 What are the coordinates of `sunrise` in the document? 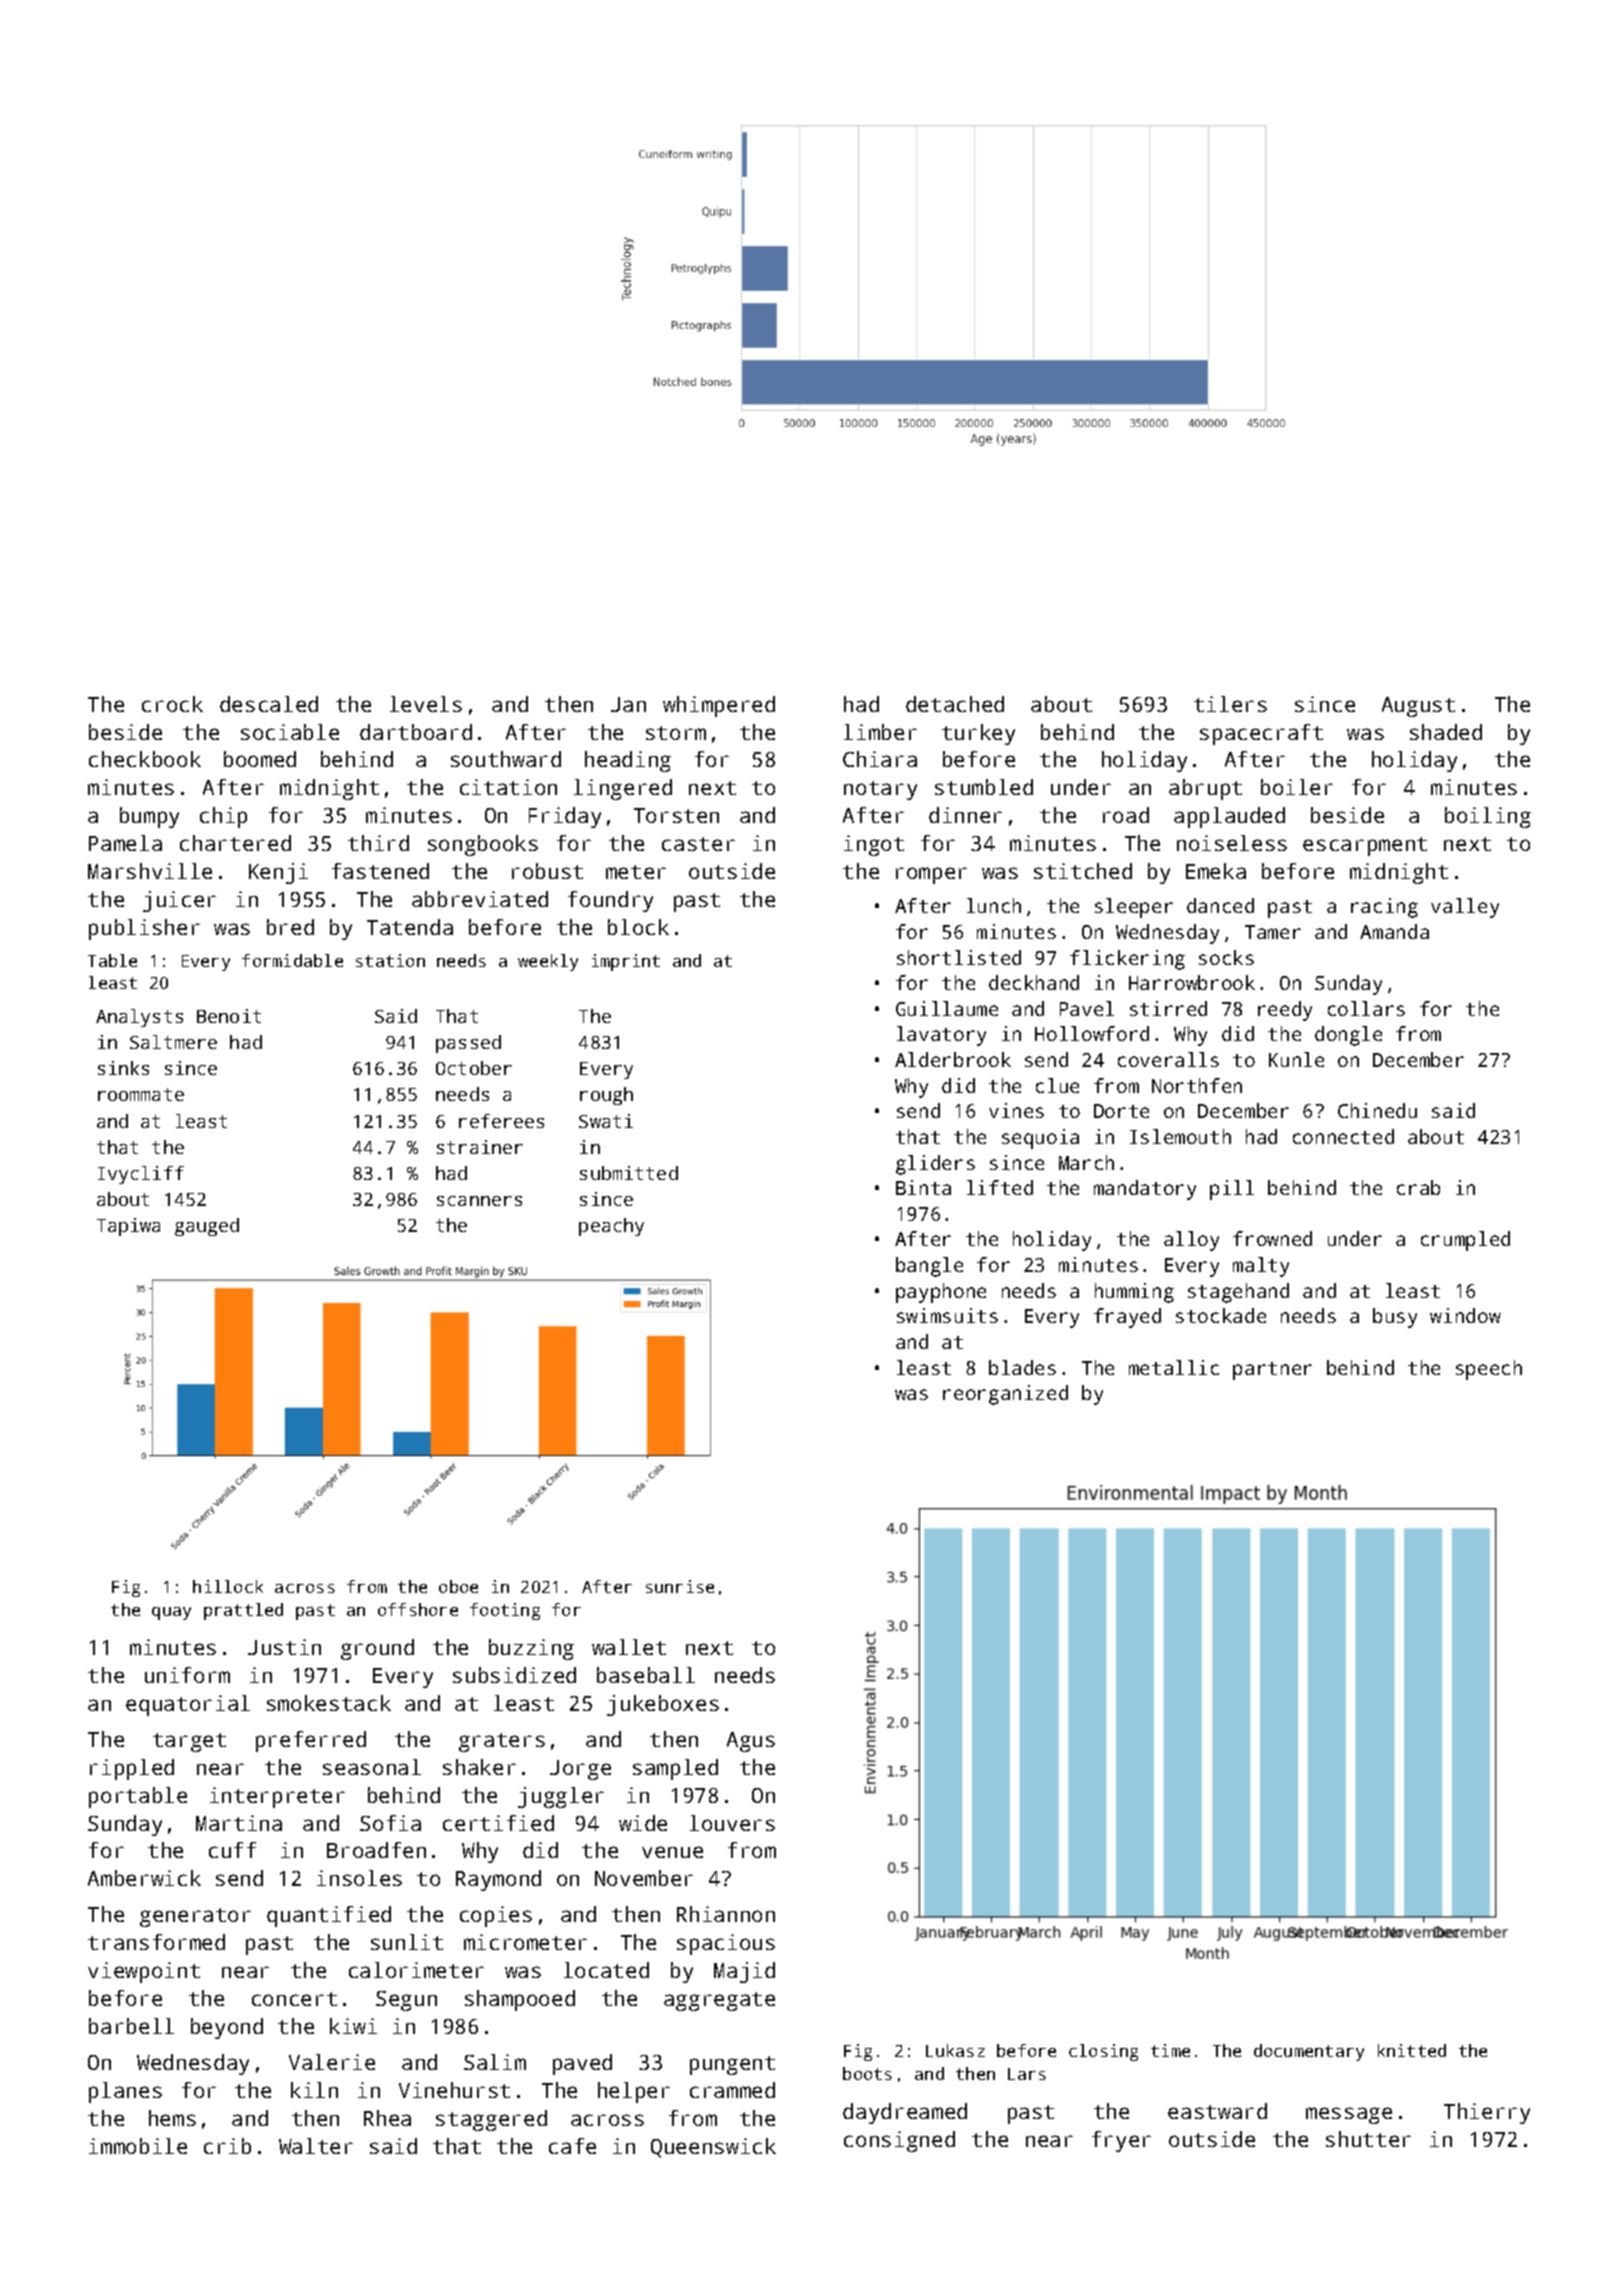 It's located at (680, 1586).
